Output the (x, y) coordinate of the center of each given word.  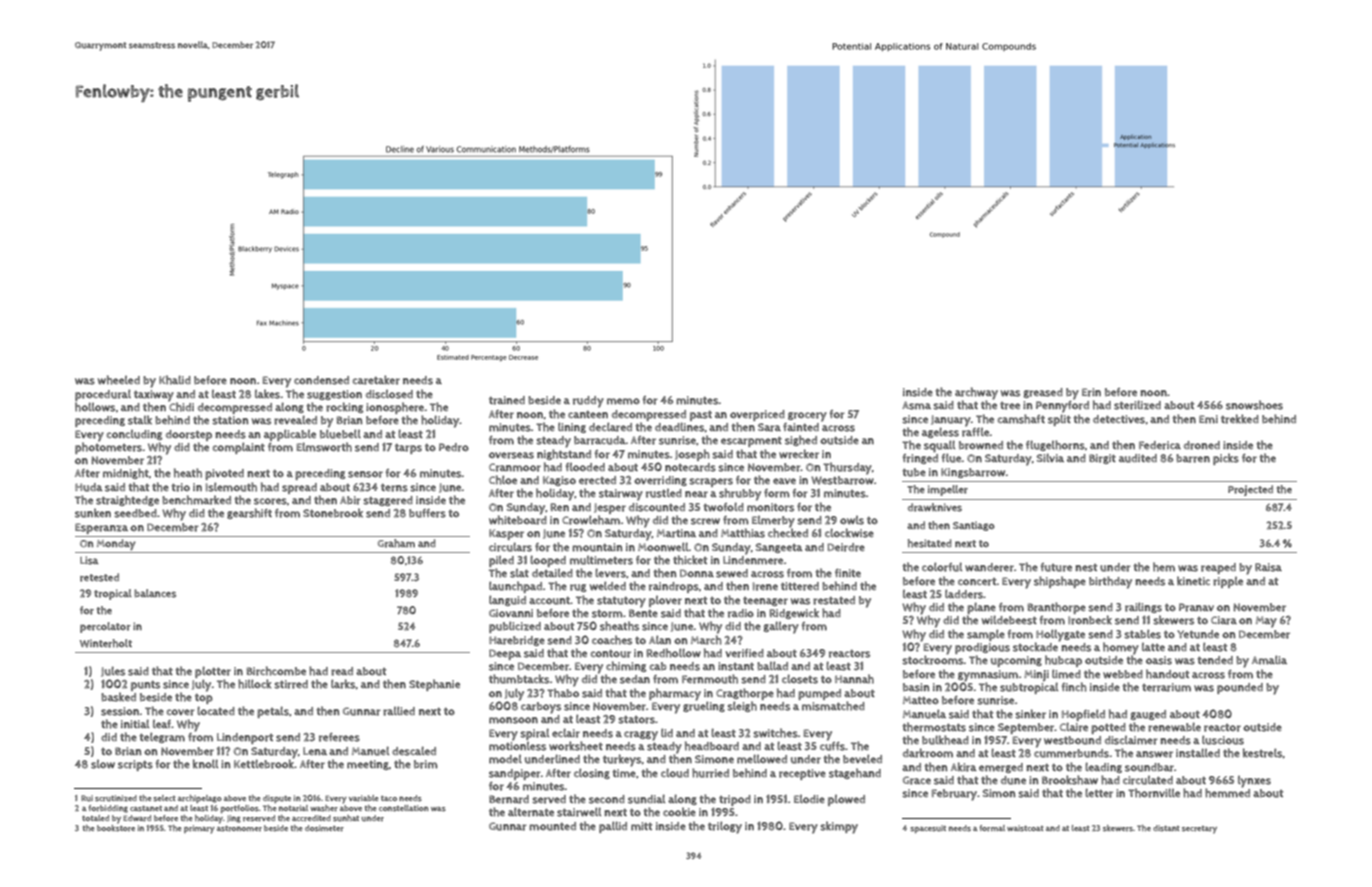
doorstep (189, 435)
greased (1043, 393)
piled (501, 561)
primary (199, 829)
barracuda (600, 440)
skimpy (839, 827)
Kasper (506, 534)
